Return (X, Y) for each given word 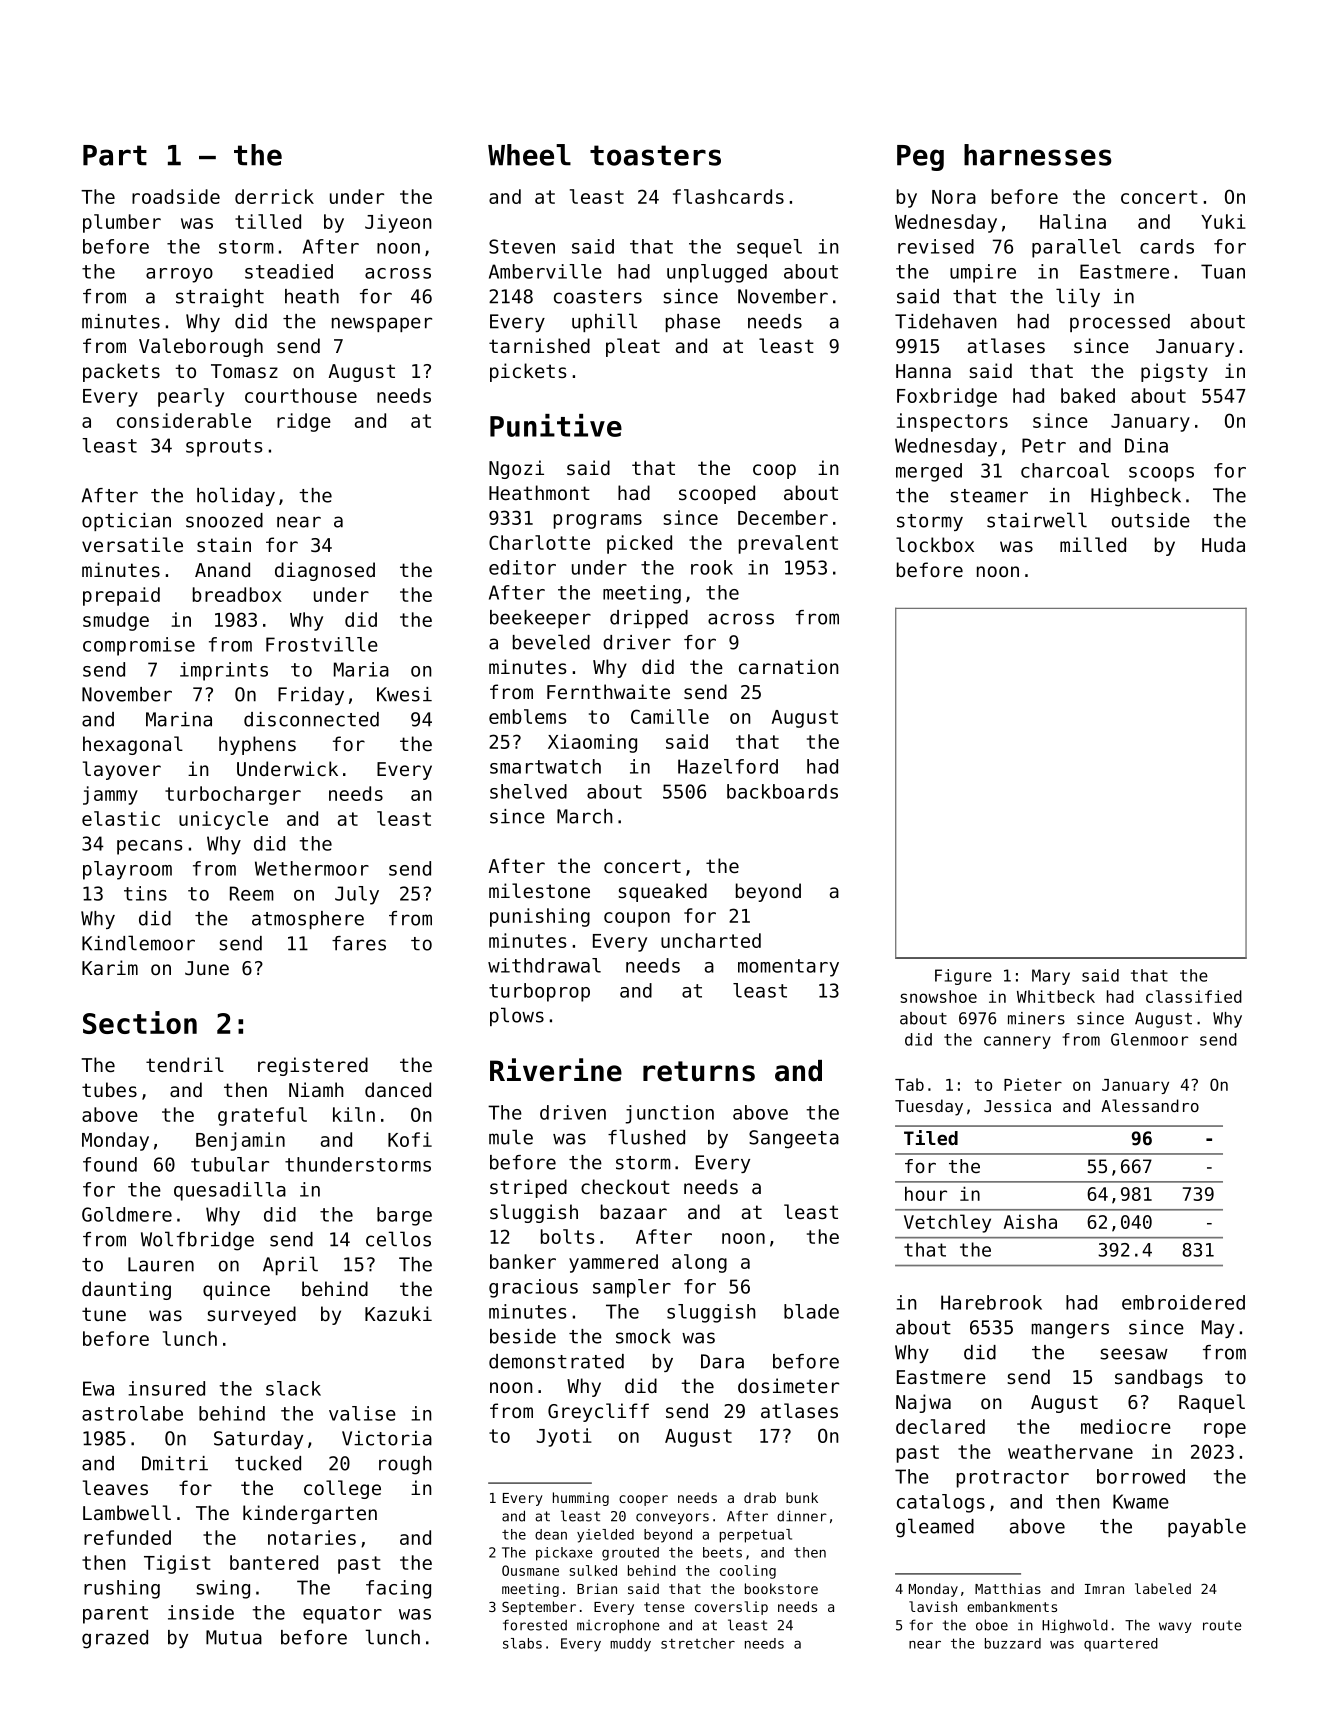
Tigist (177, 1564)
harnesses (1037, 155)
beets (722, 1552)
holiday (236, 496)
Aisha (1030, 1222)
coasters (598, 297)
